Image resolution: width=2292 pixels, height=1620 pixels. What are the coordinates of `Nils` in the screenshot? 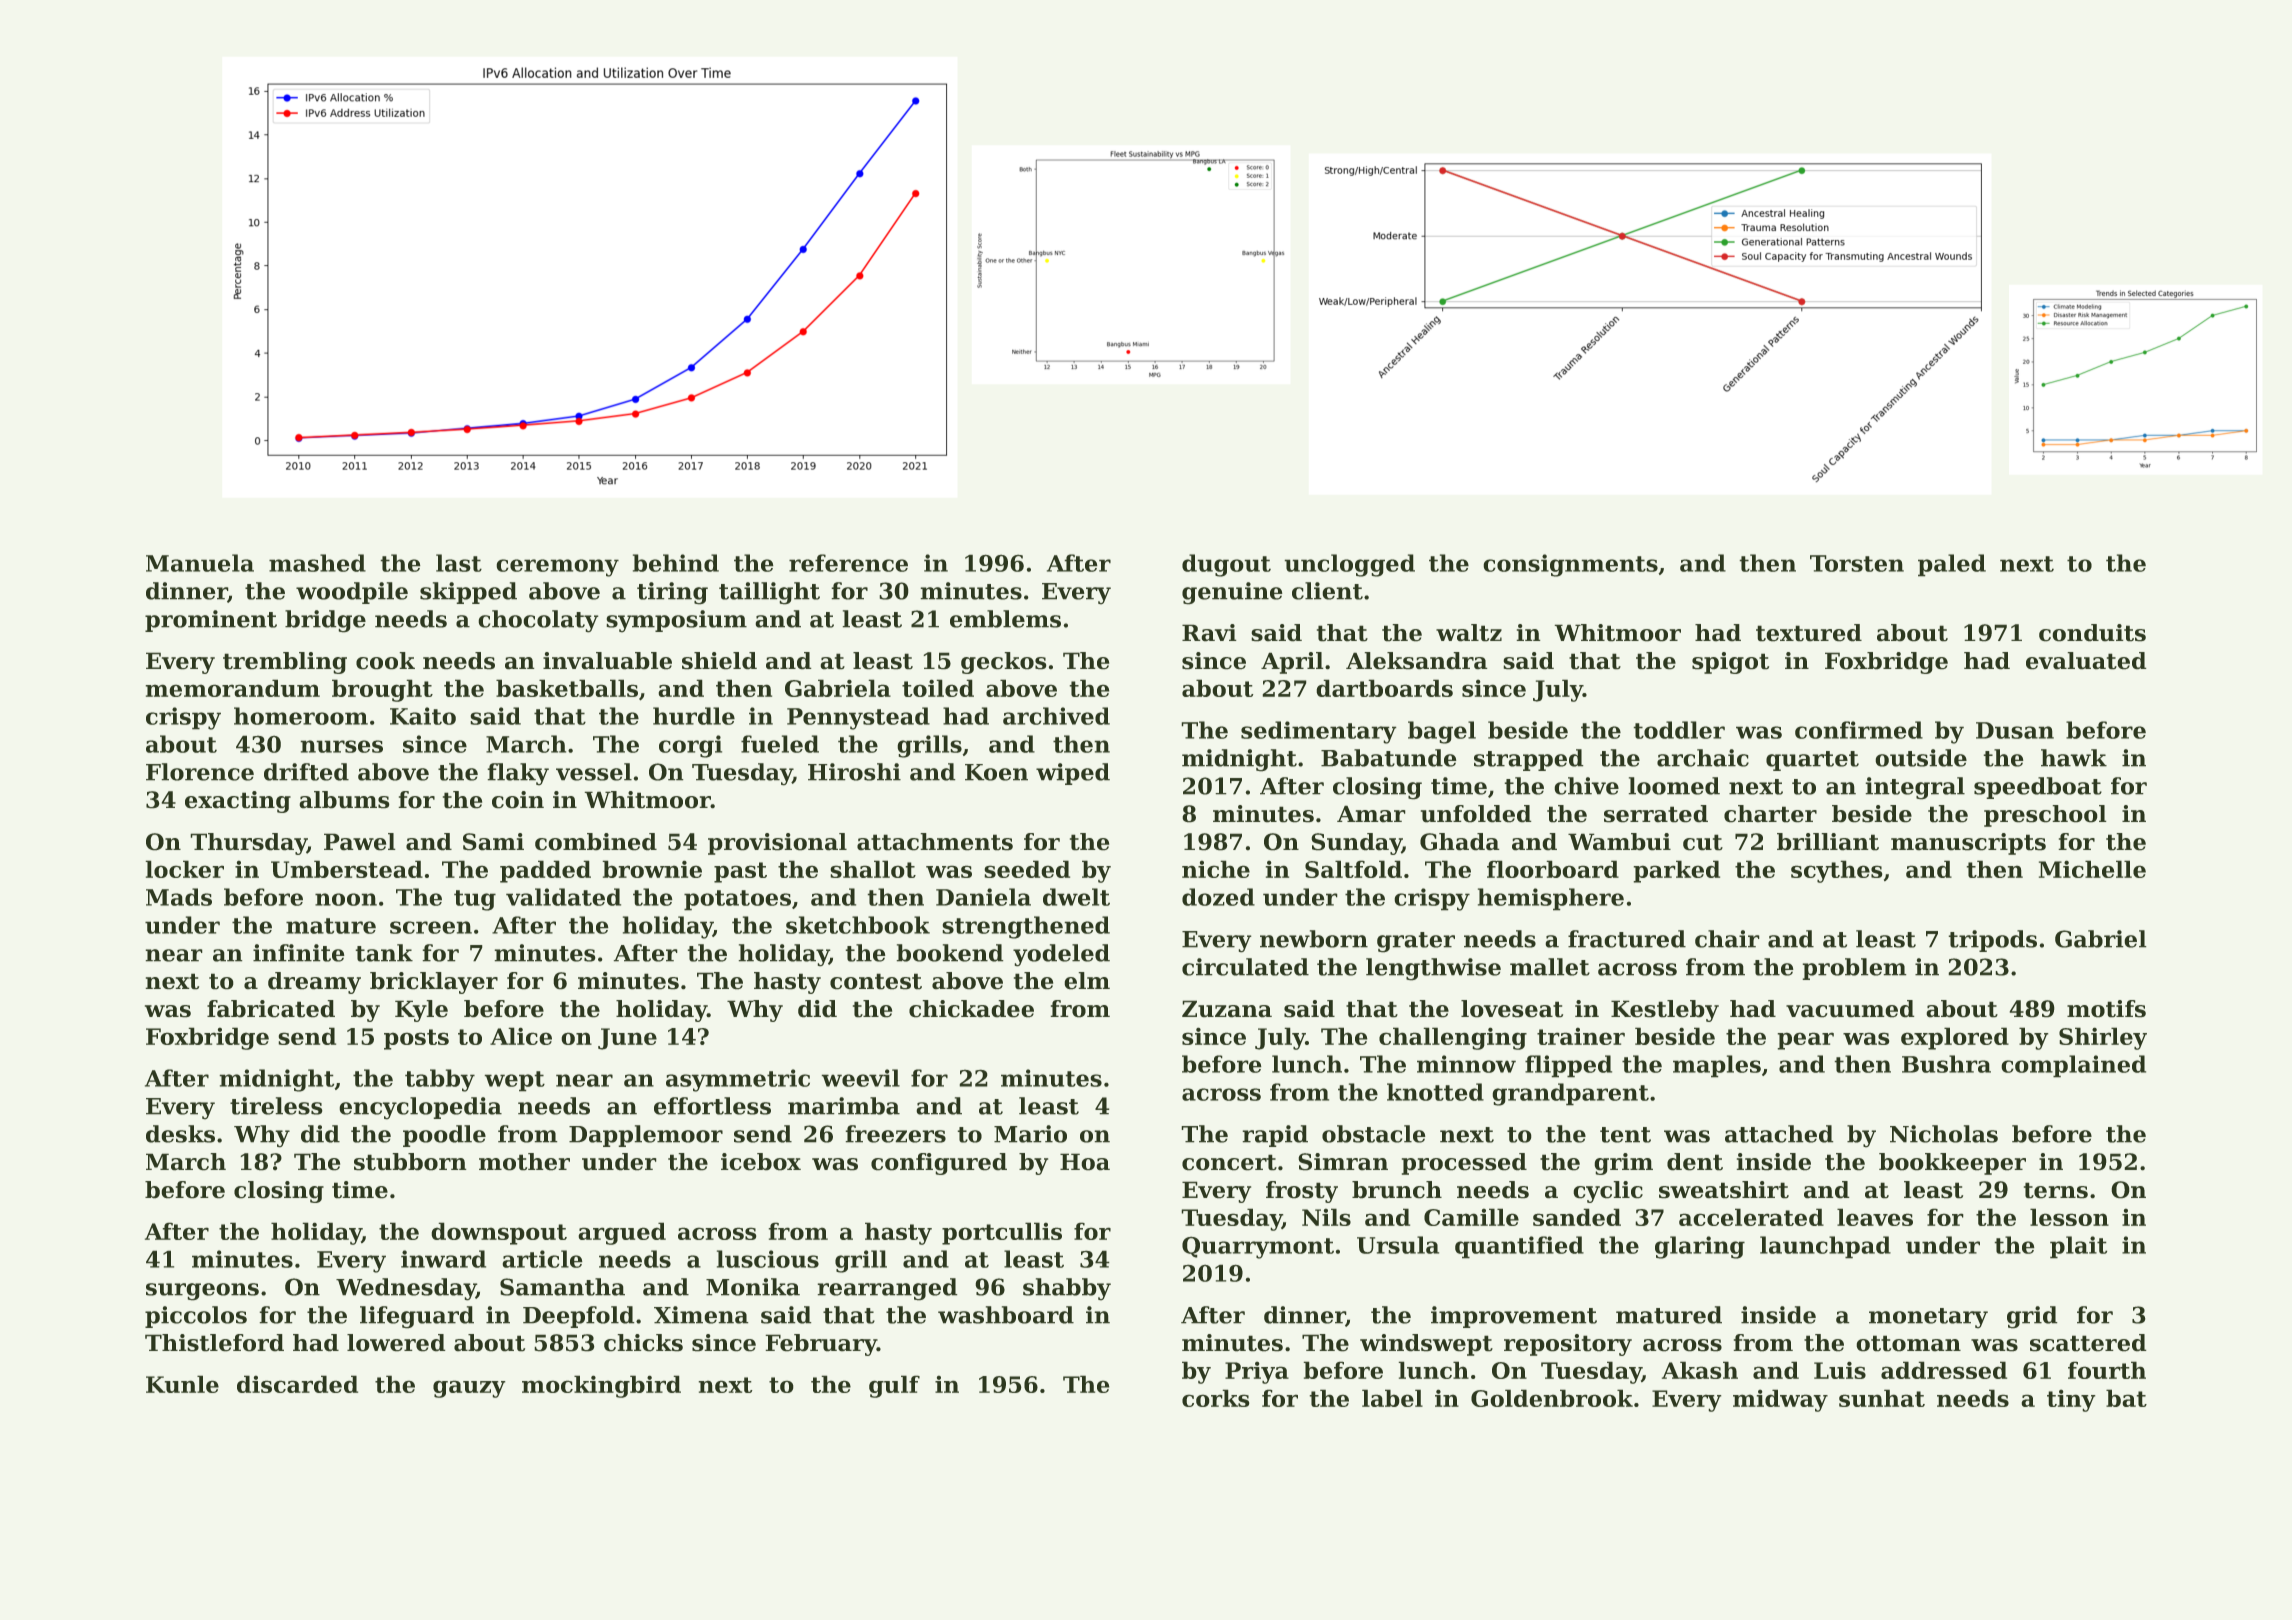 It's located at (1326, 1217).
